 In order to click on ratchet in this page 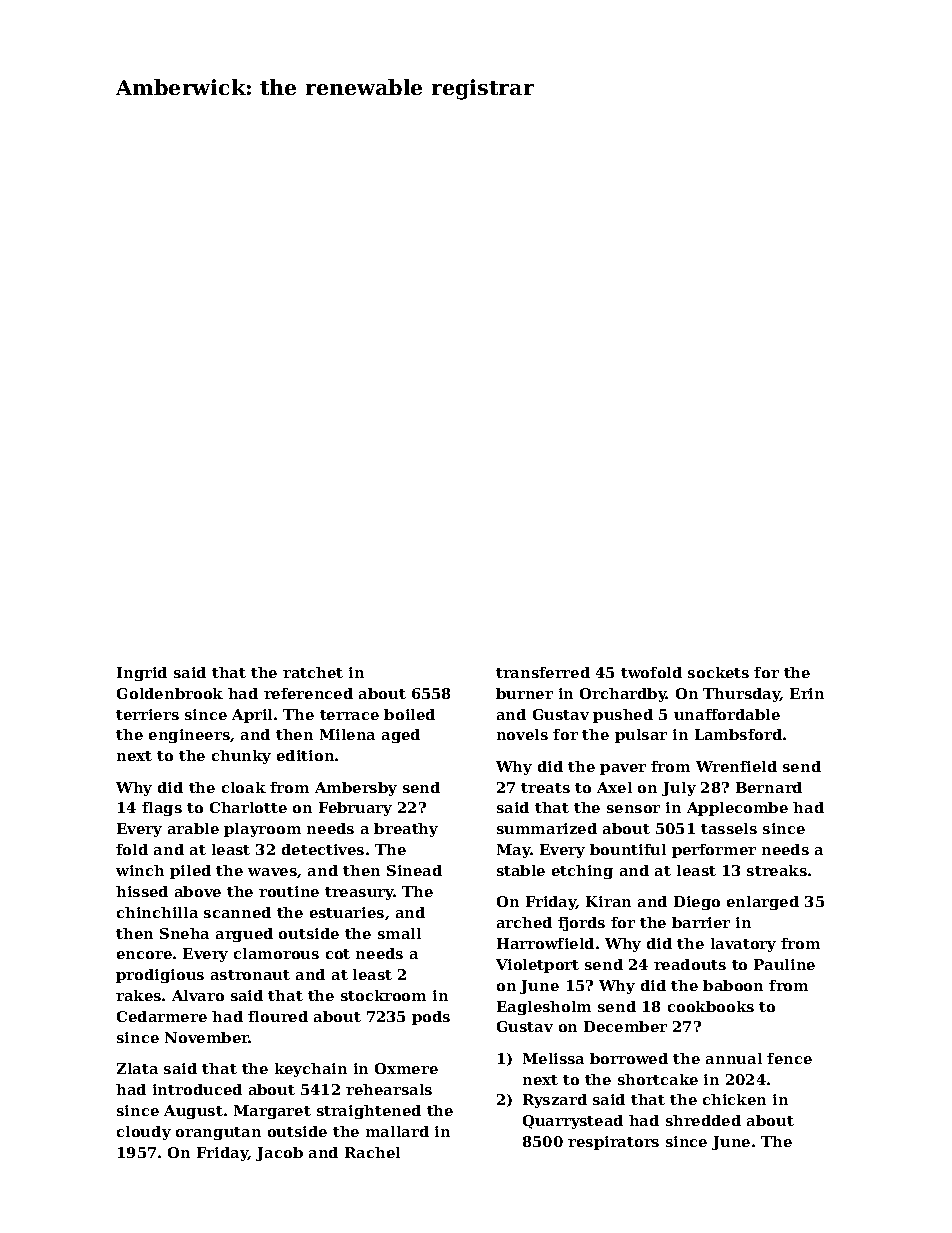, I will do `click(313, 672)`.
